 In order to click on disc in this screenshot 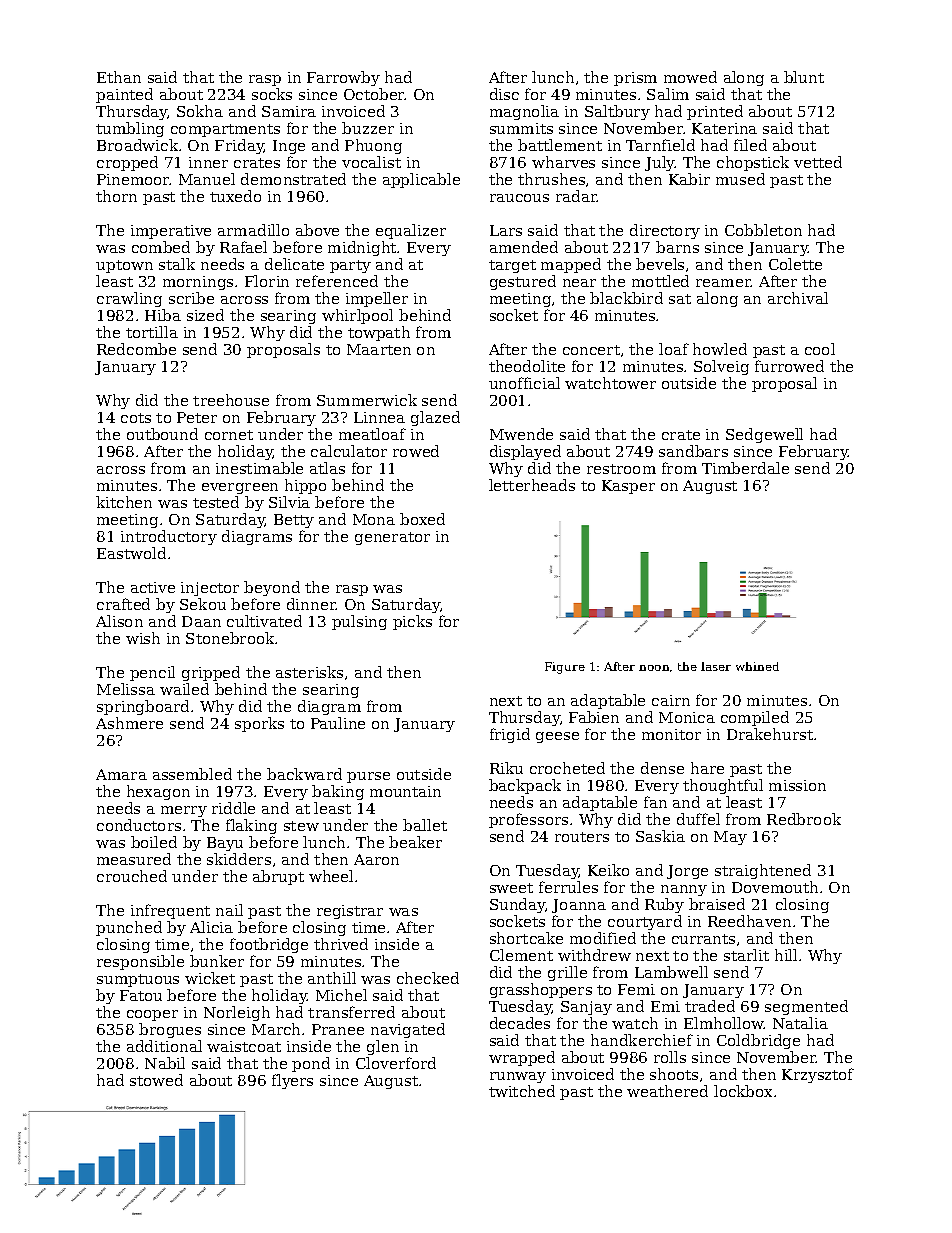, I will do `click(504, 94)`.
